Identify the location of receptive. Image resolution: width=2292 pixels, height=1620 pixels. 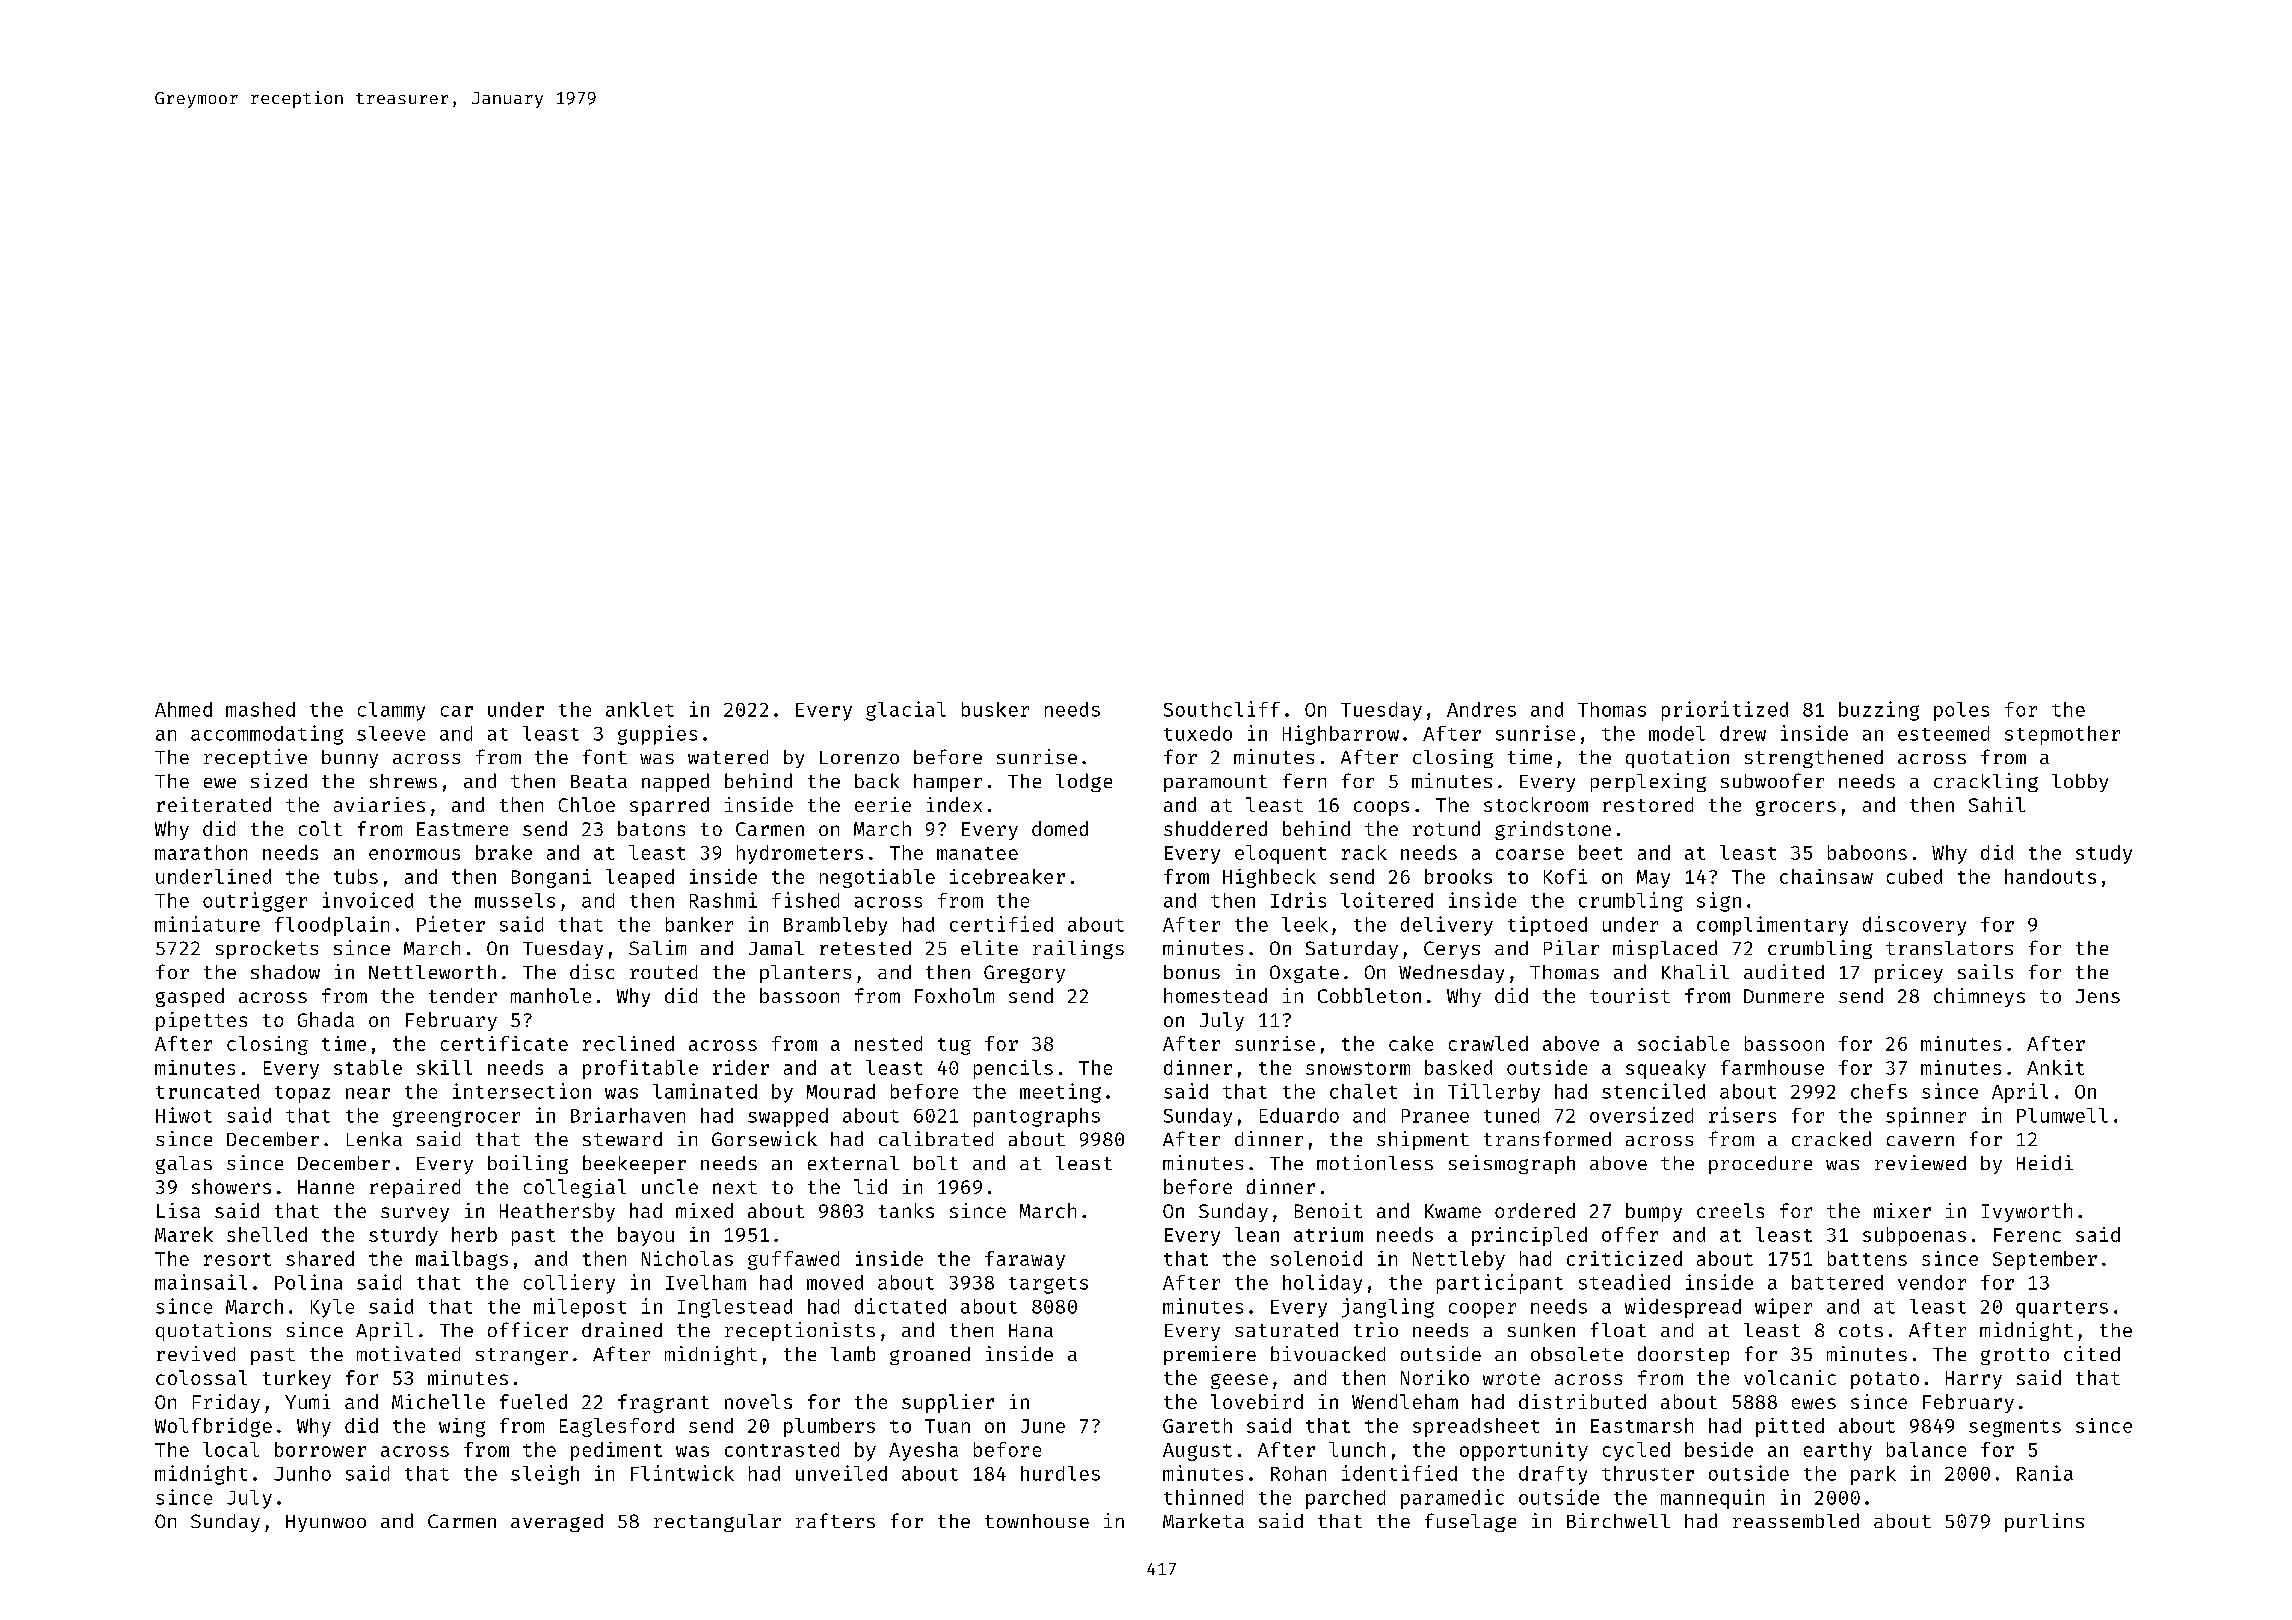
(255, 758).
